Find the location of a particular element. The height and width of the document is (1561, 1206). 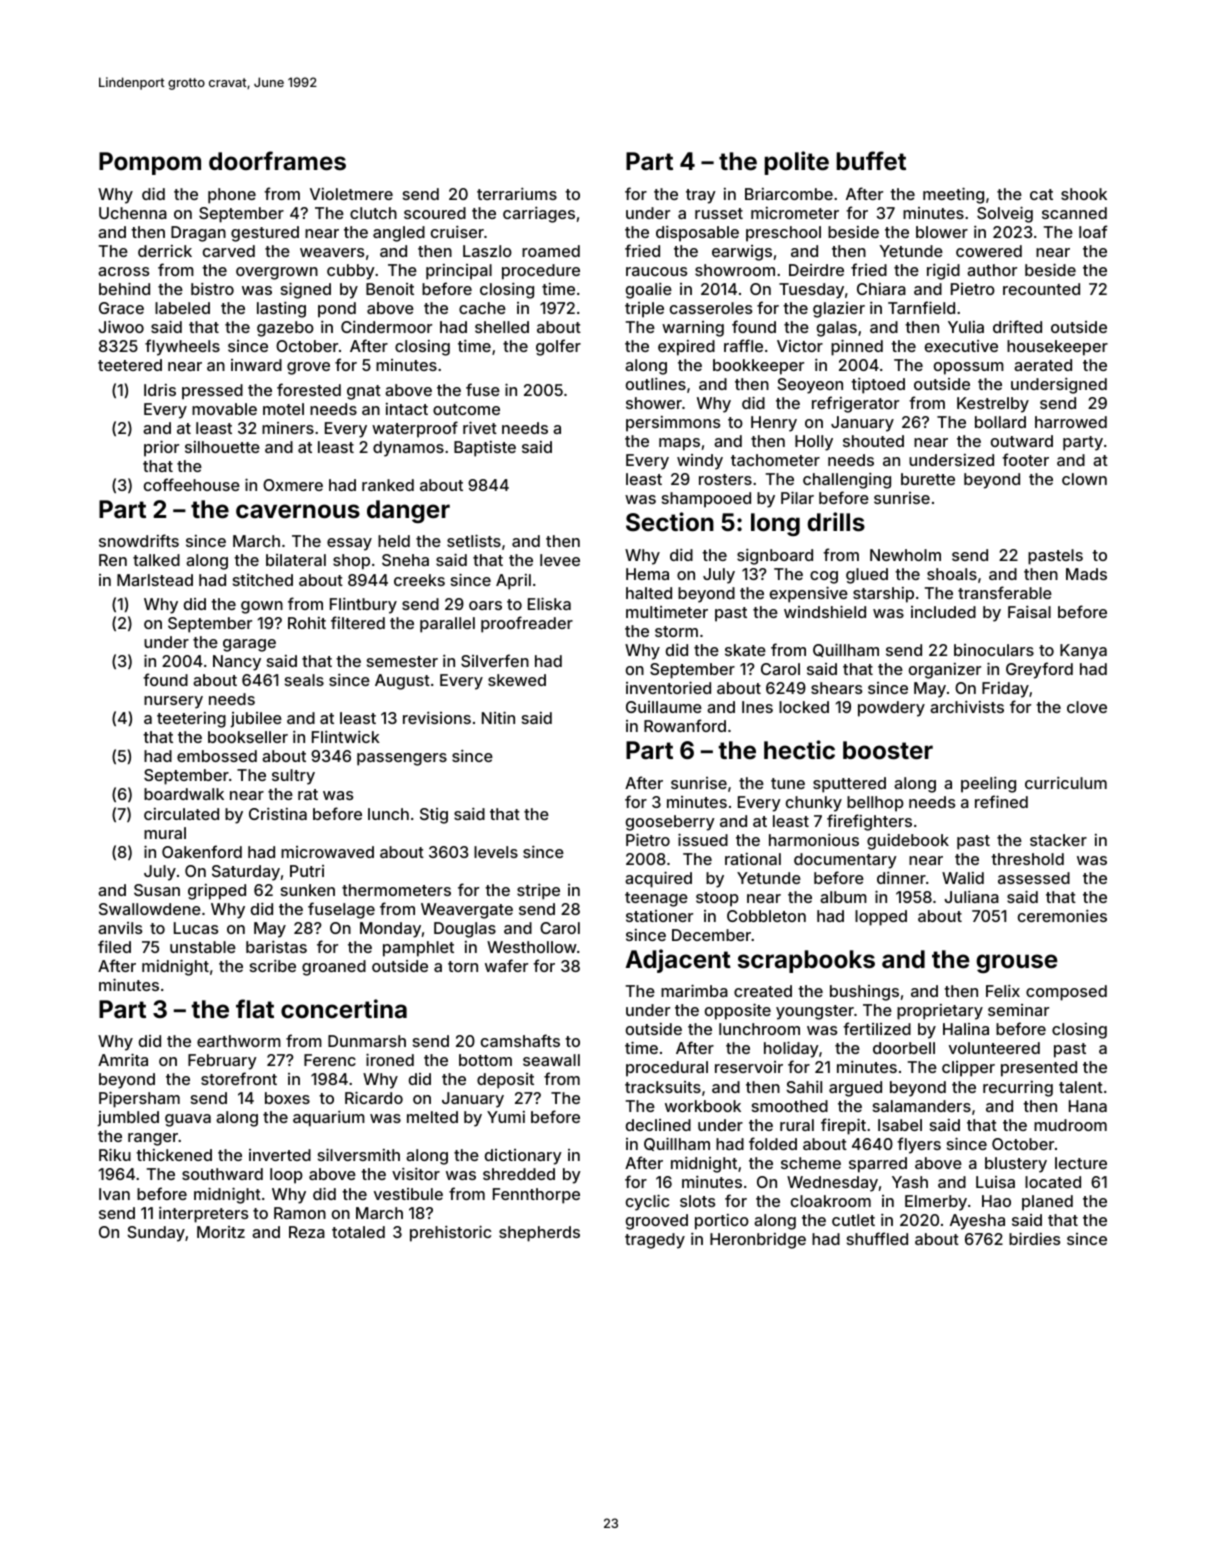

included is located at coordinates (943, 612).
